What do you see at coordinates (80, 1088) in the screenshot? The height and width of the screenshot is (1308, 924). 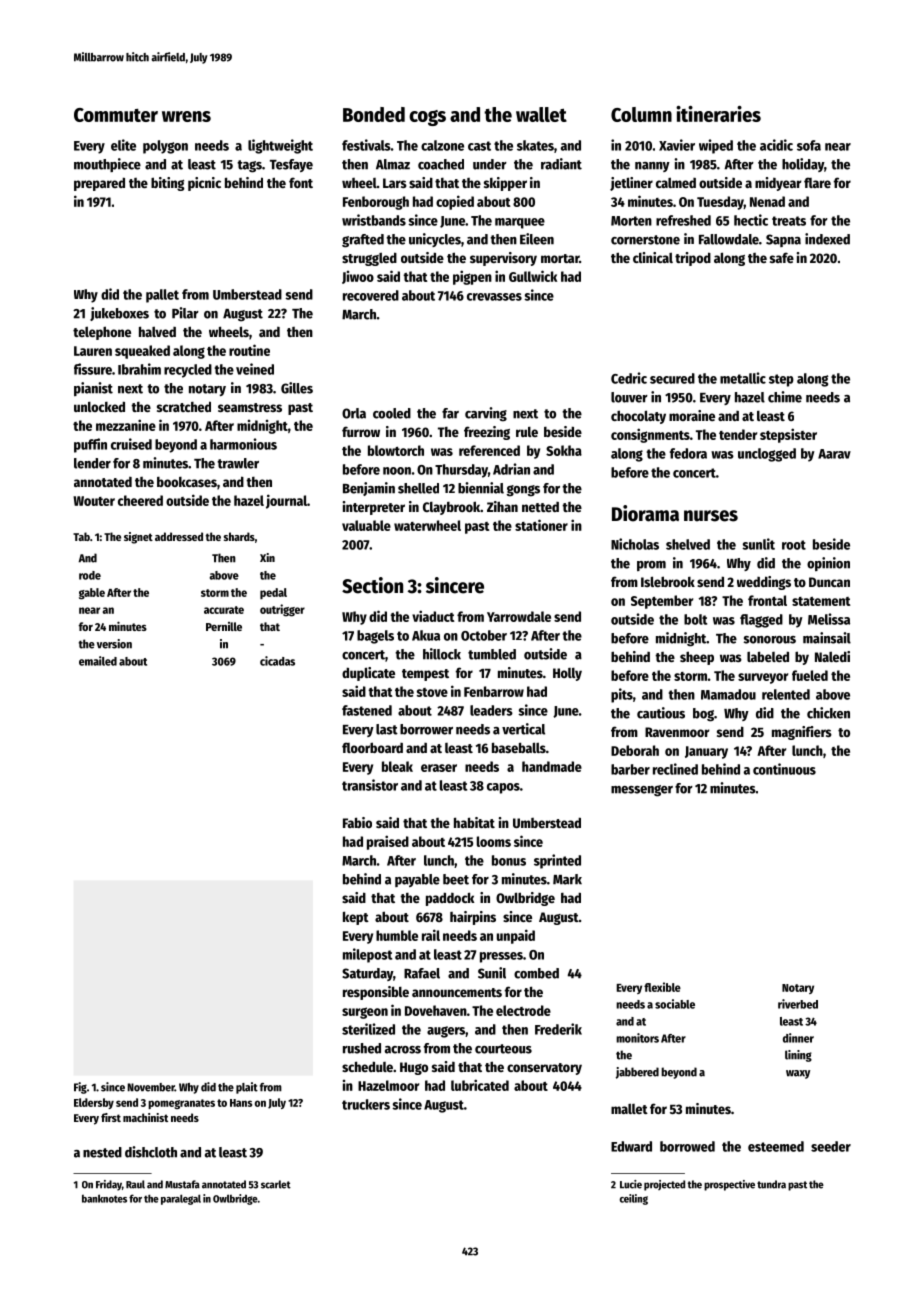 I see `Fig` at bounding box center [80, 1088].
